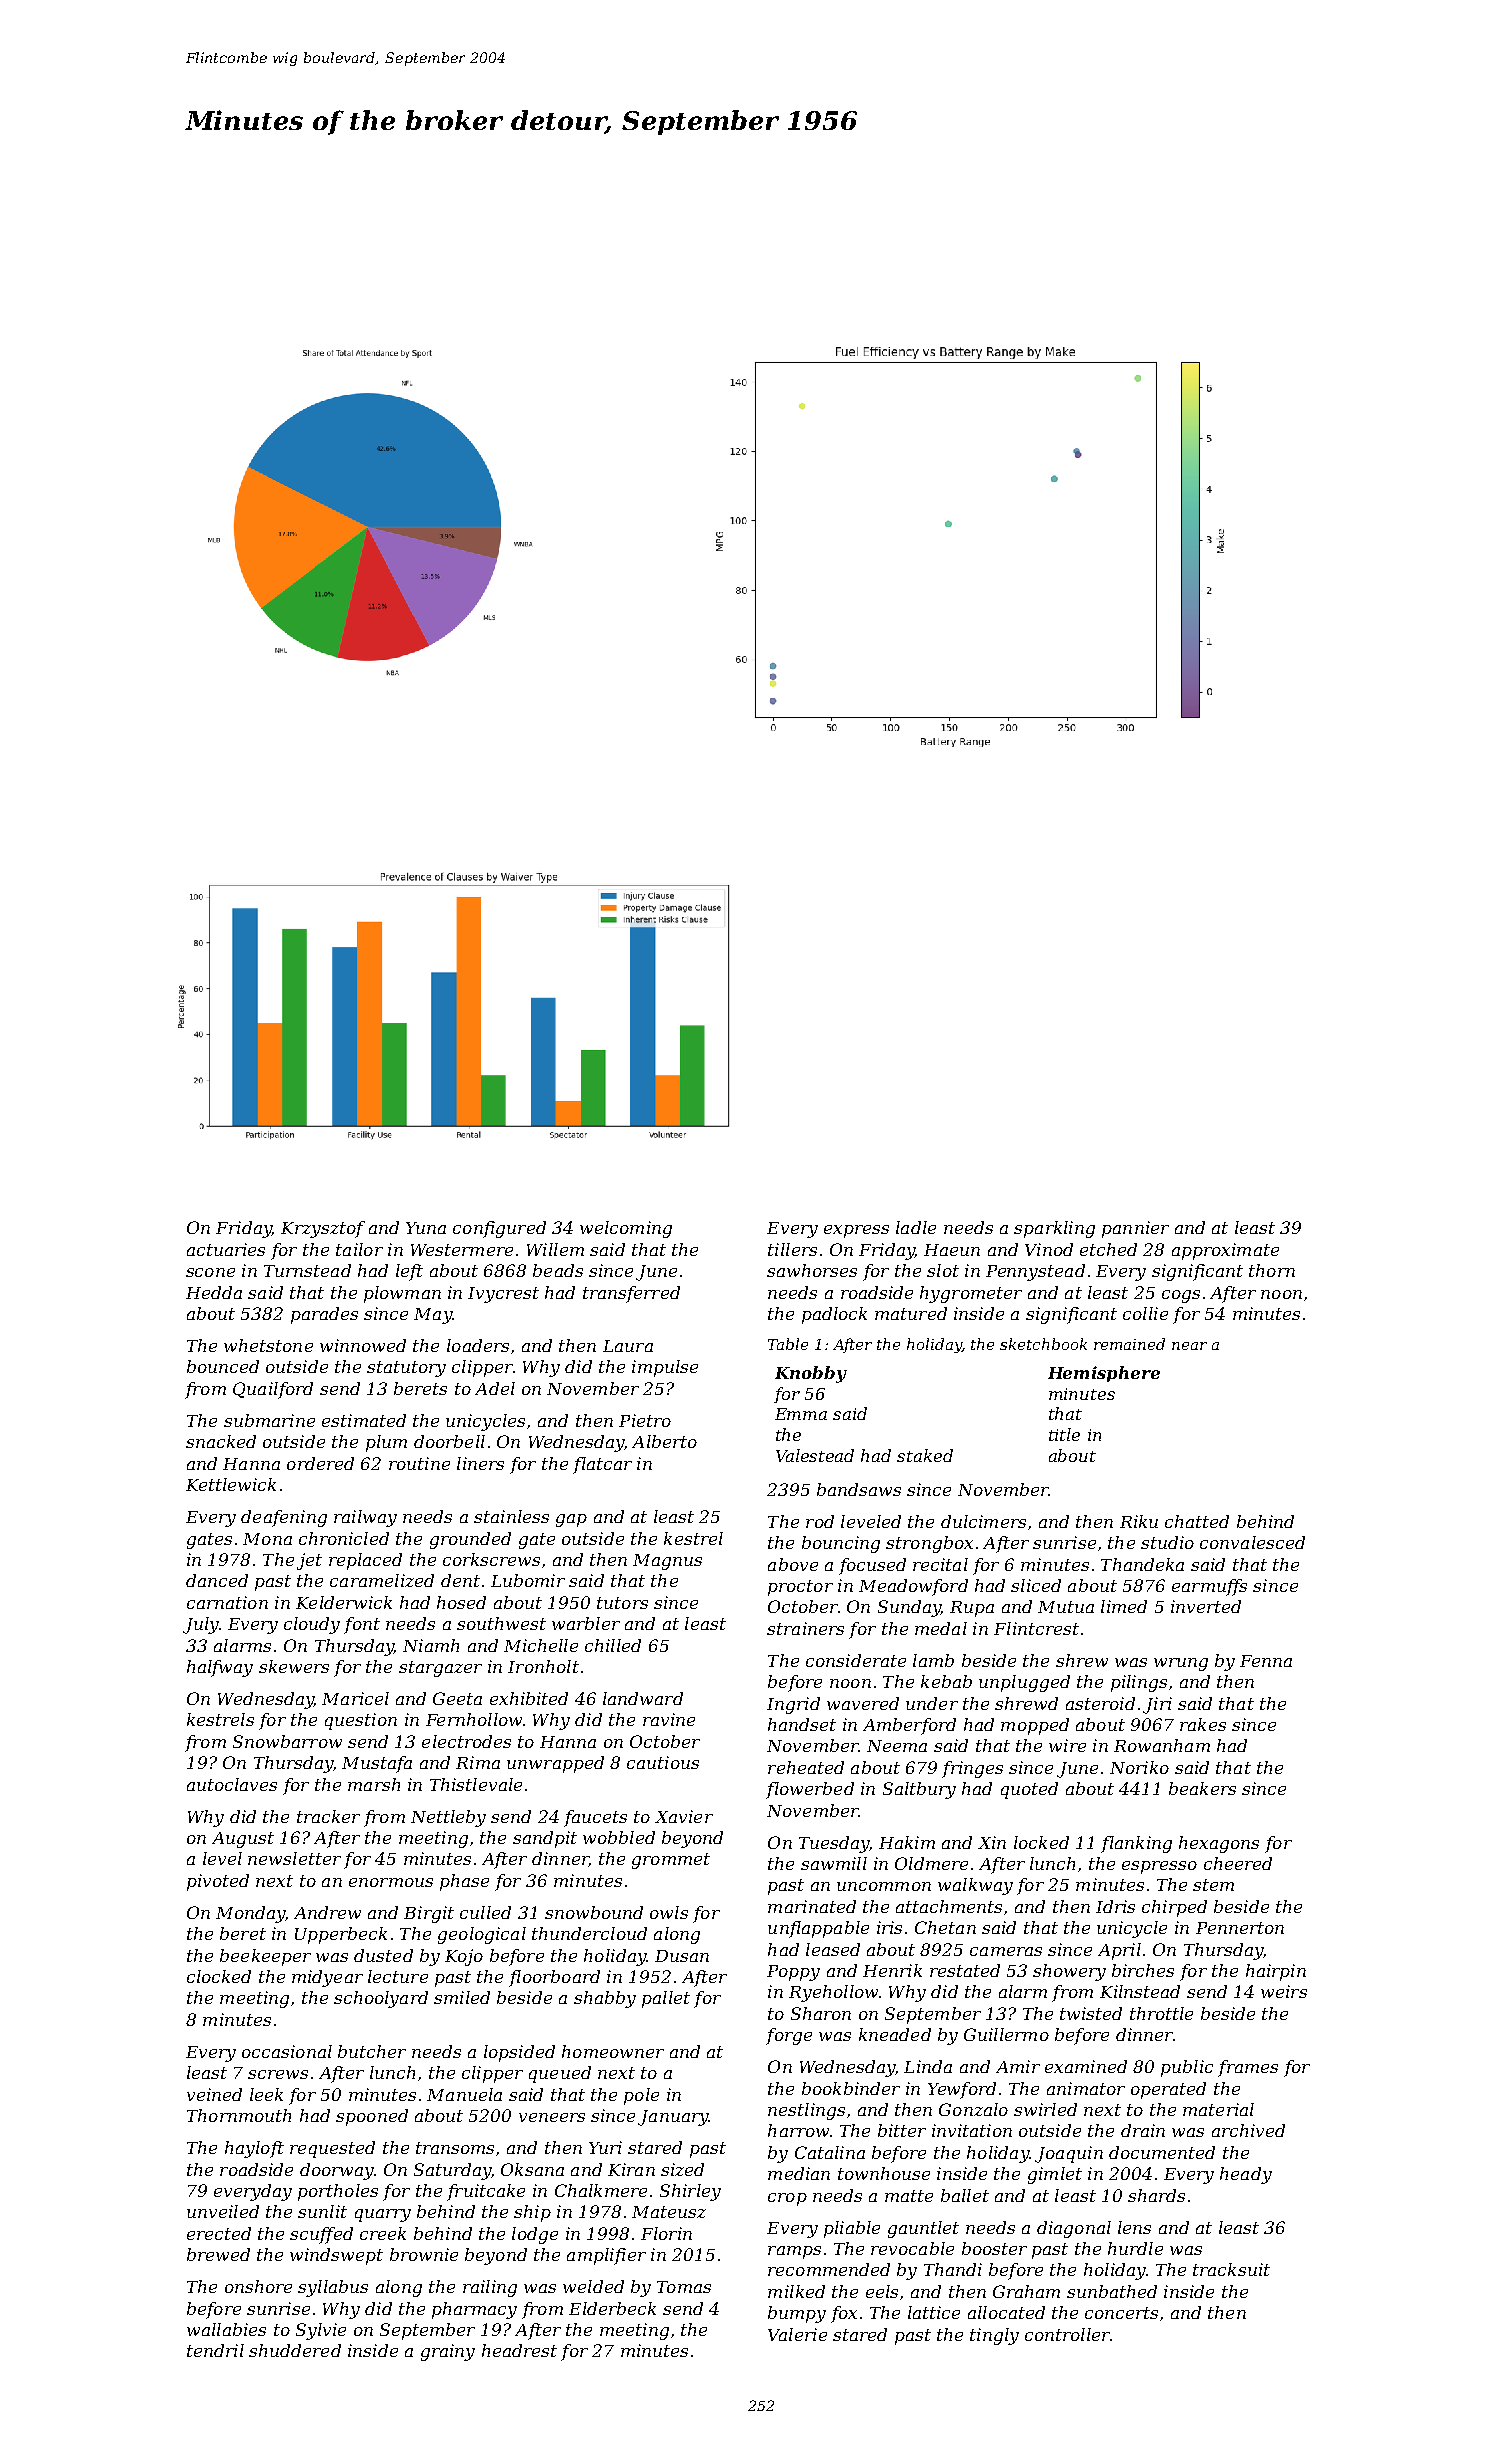 This page has width=1496, height=2464. What do you see at coordinates (669, 2212) in the page?
I see `Mateusz` at bounding box center [669, 2212].
